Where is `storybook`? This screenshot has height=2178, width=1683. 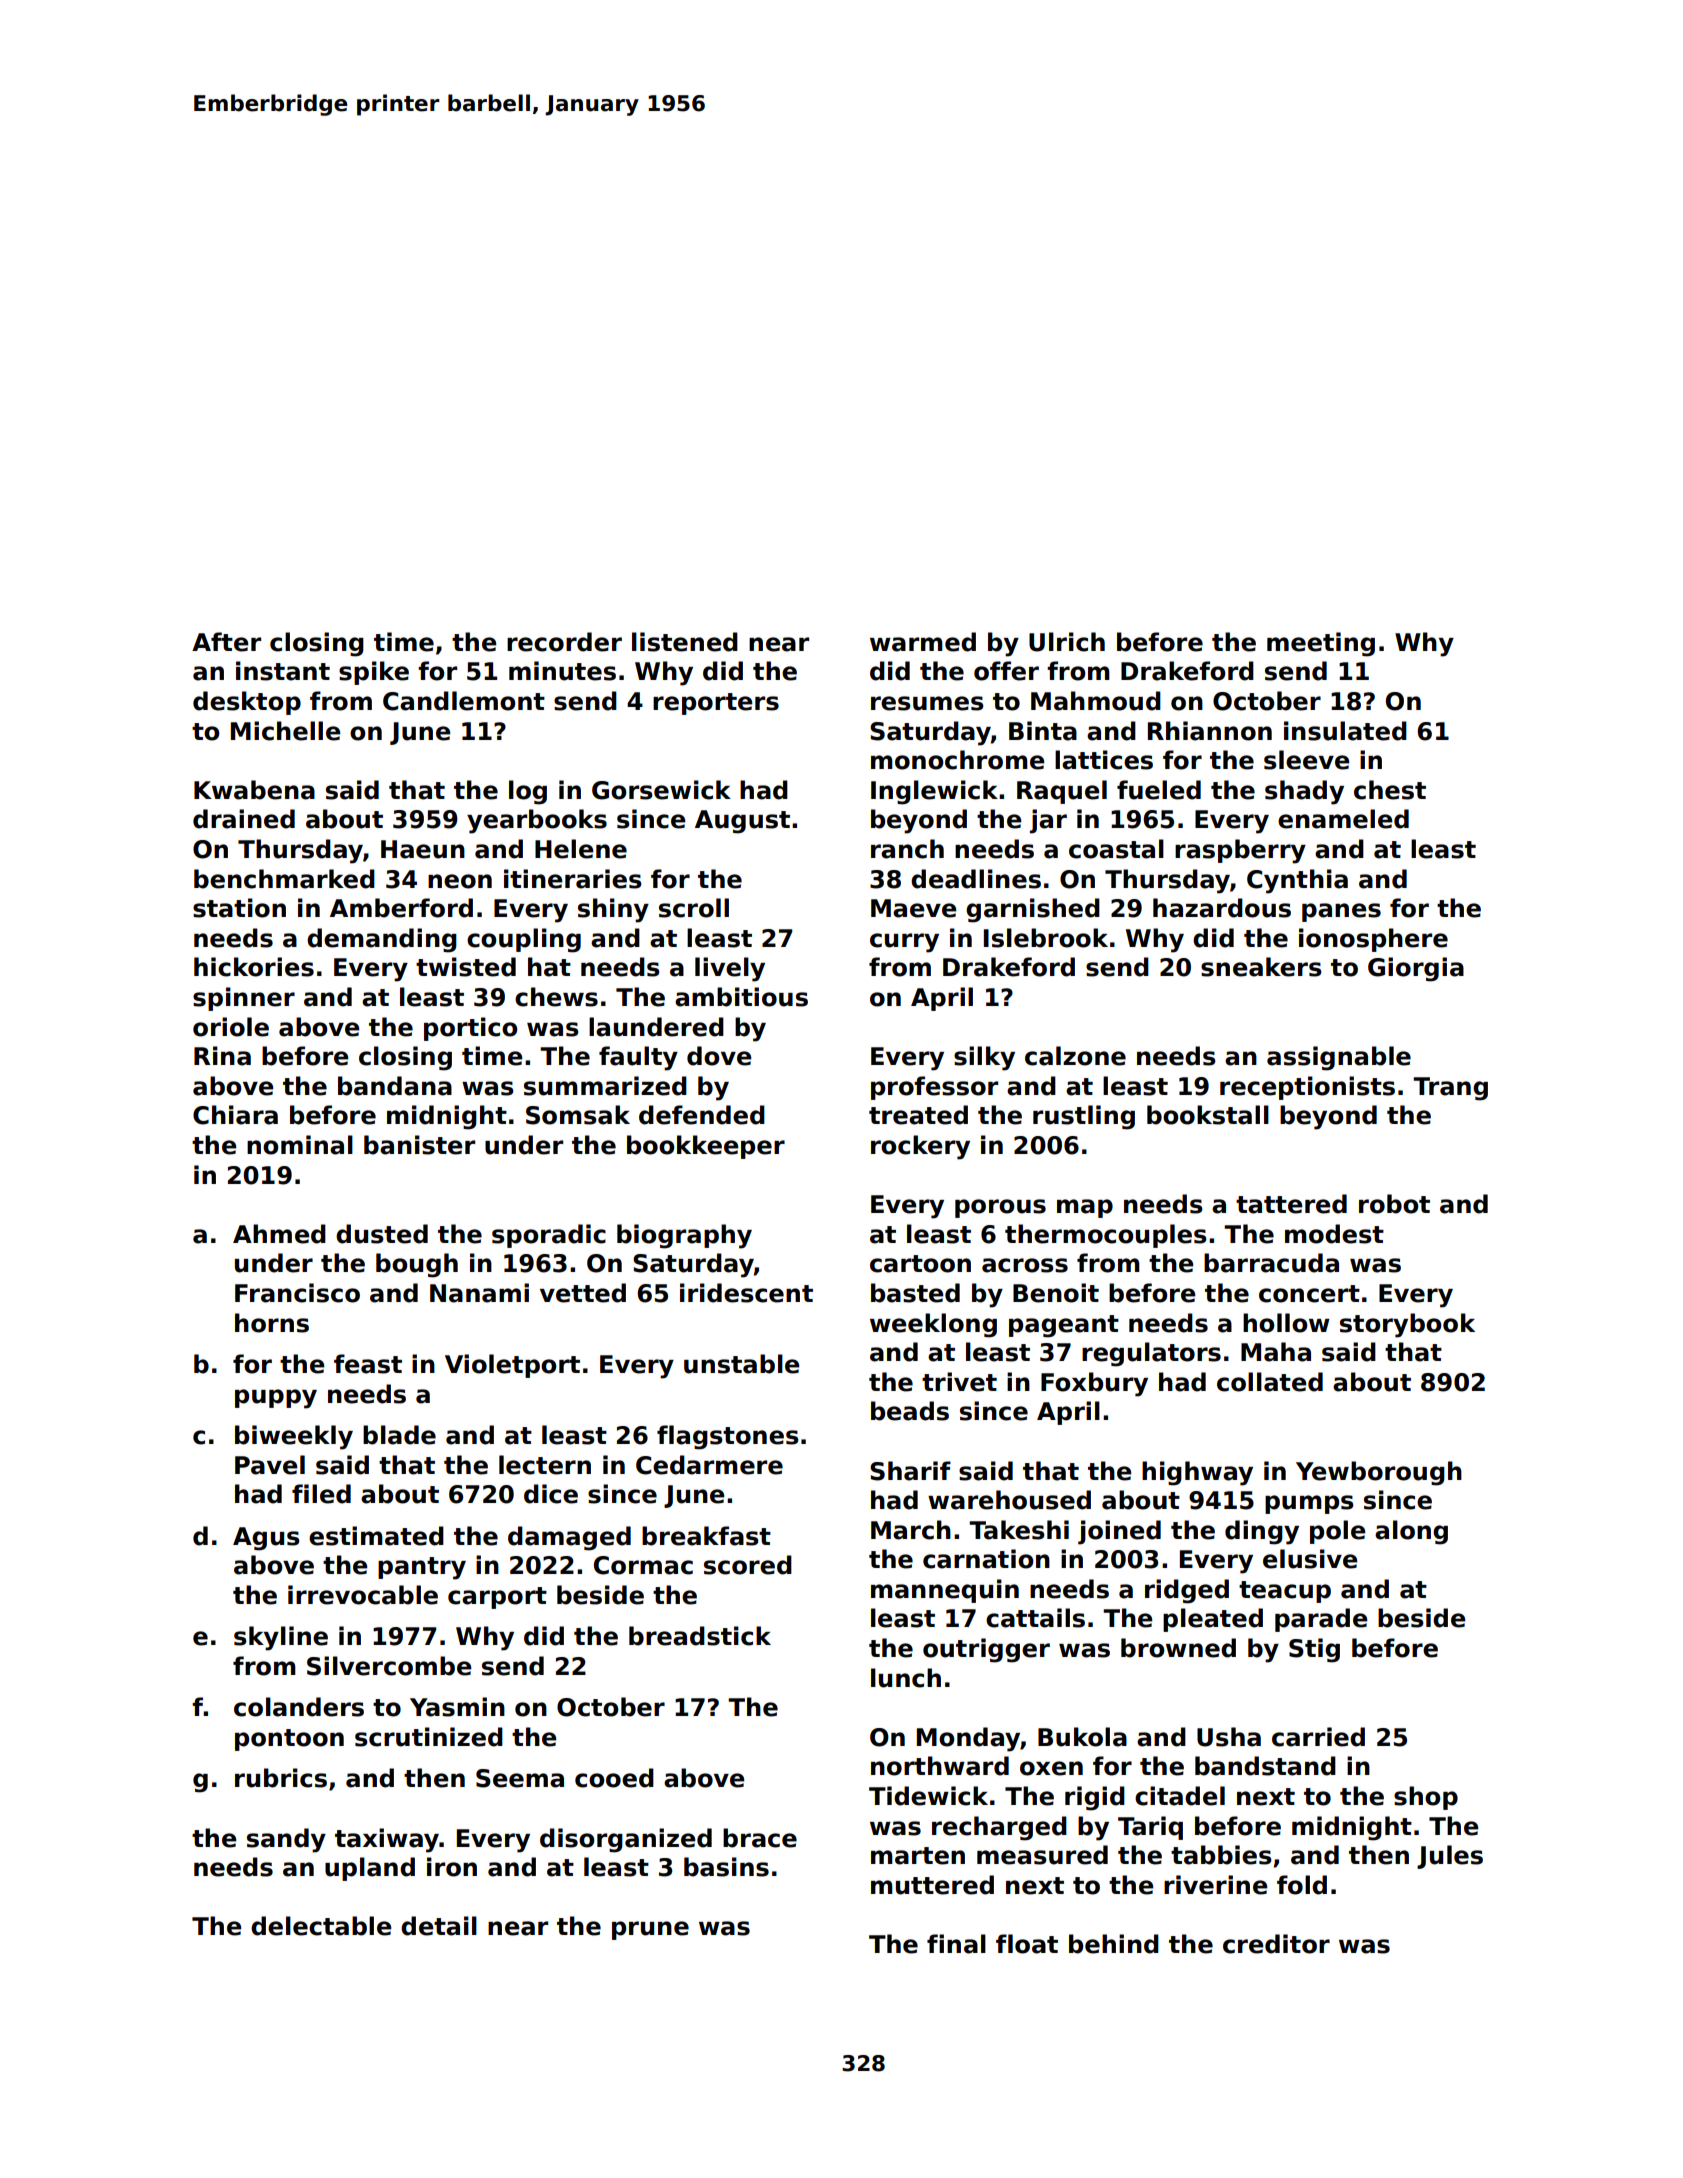 storybook is located at coordinates (1407, 1325).
